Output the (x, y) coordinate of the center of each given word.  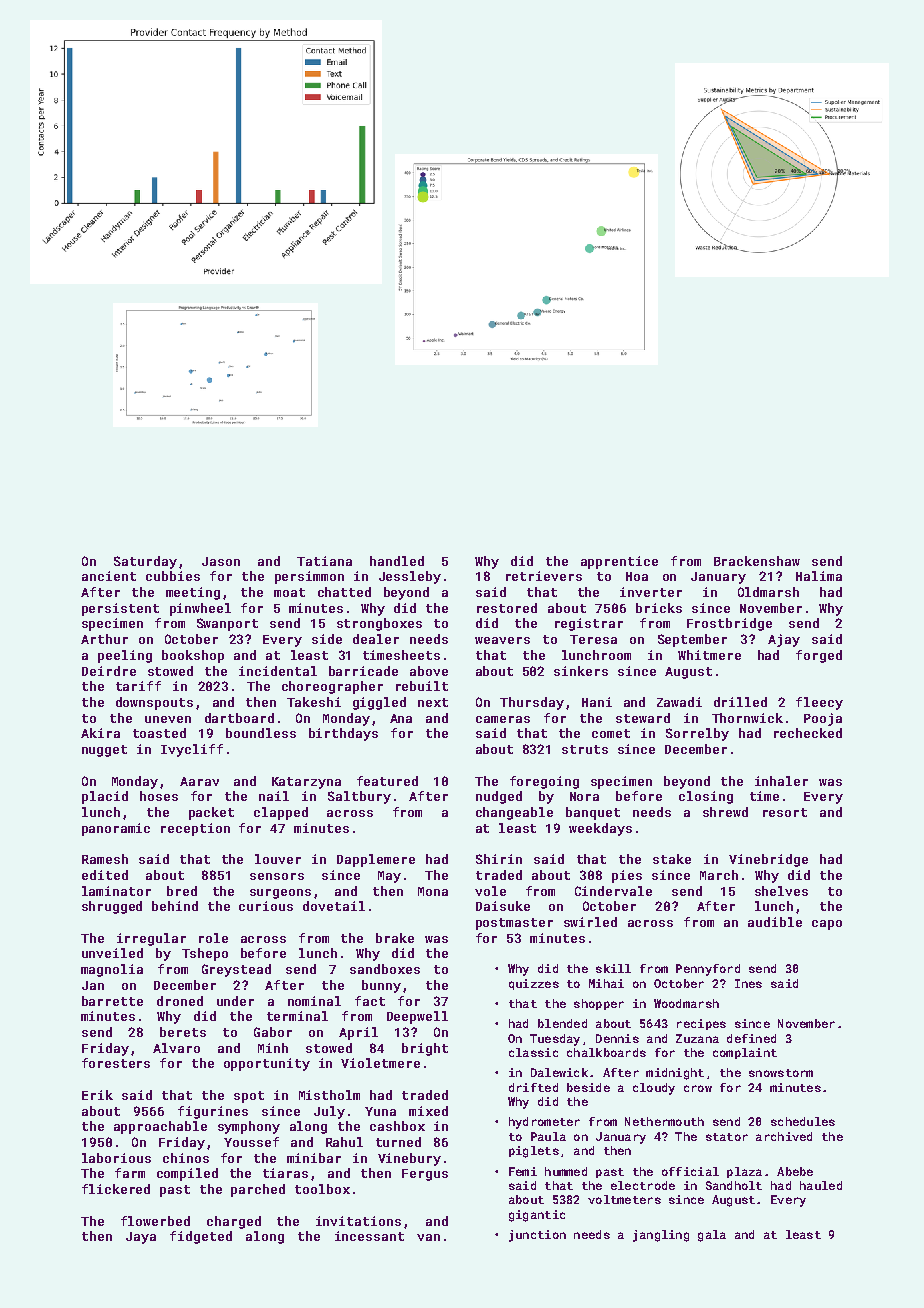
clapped (281, 813)
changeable (514, 813)
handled (397, 561)
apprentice (619, 562)
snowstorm (781, 1073)
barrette (112, 1001)
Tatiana (324, 561)
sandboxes (385, 969)
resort (785, 812)
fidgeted (201, 1237)
